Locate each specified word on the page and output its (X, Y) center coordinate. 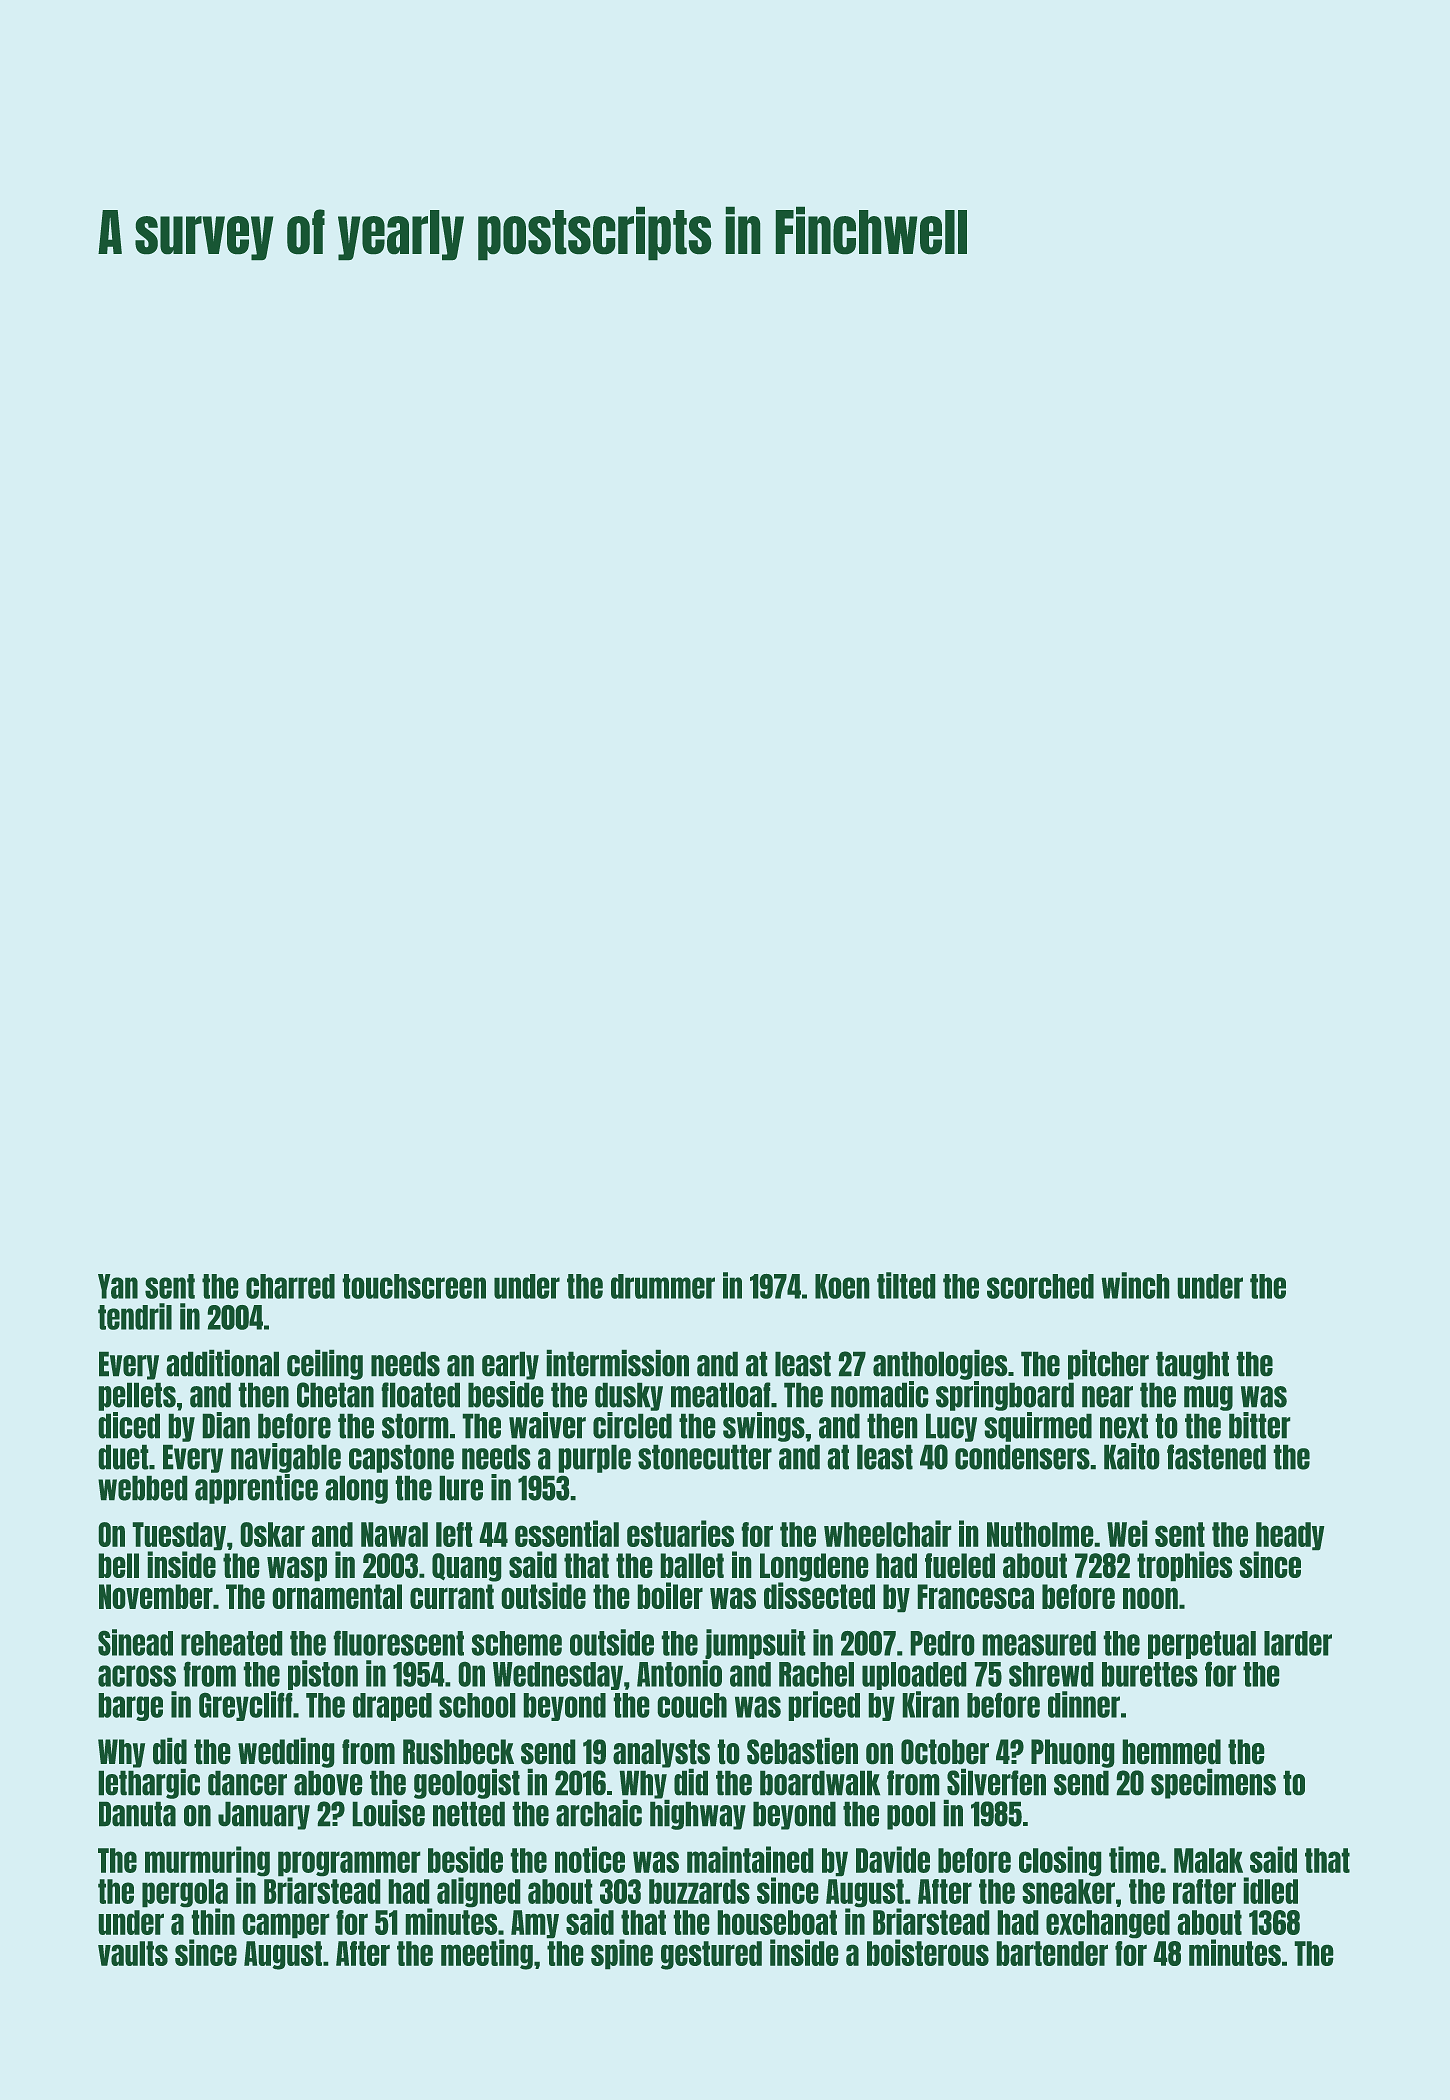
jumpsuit (755, 1644)
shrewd (1051, 1674)
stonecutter (705, 1457)
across (137, 1676)
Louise (388, 1813)
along (356, 1489)
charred (290, 1286)
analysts (661, 1753)
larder (1298, 1643)
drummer (663, 1286)
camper (286, 1926)
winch (1135, 1285)
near (1107, 1397)
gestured (711, 1955)
